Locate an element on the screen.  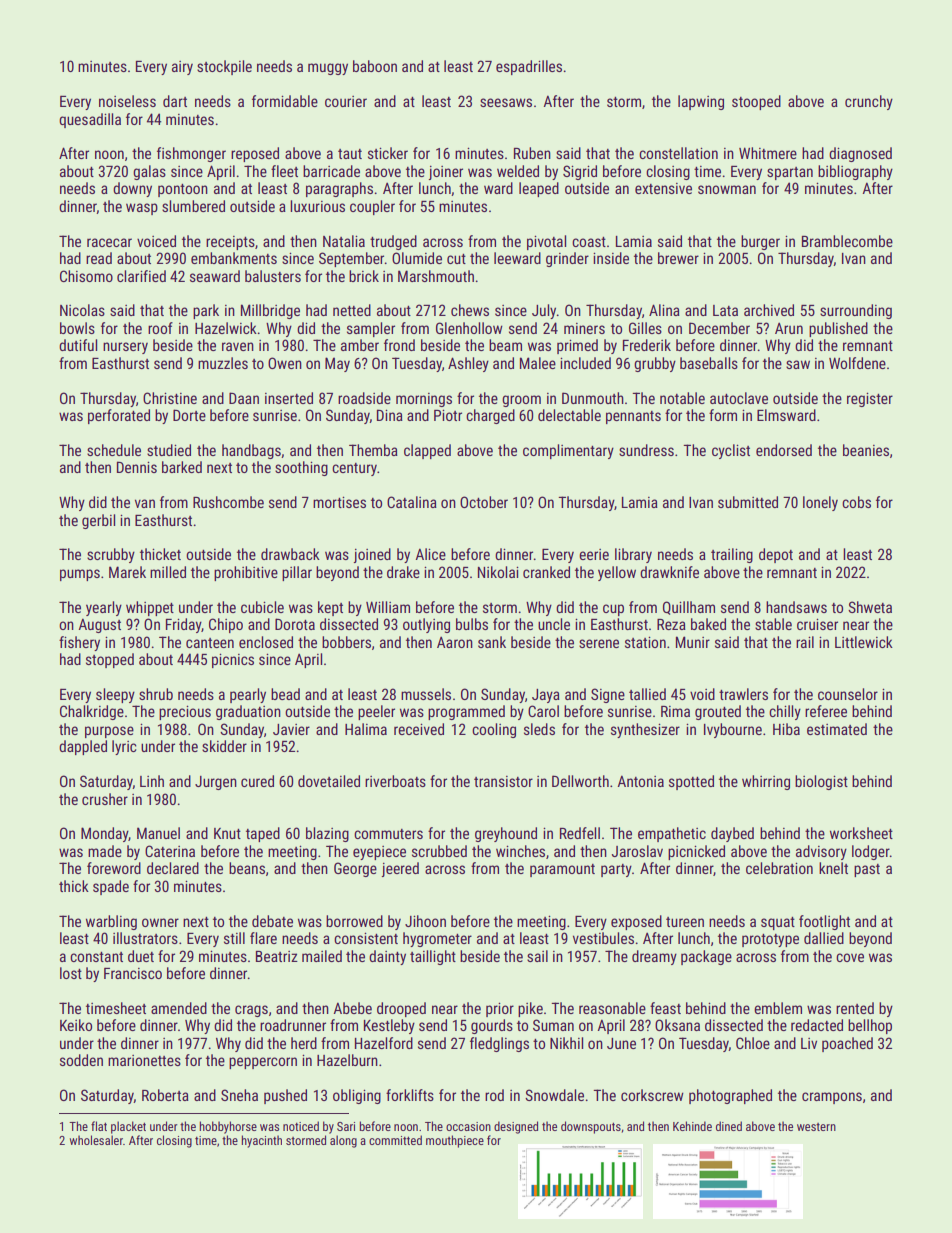
century is located at coordinates (354, 469).
